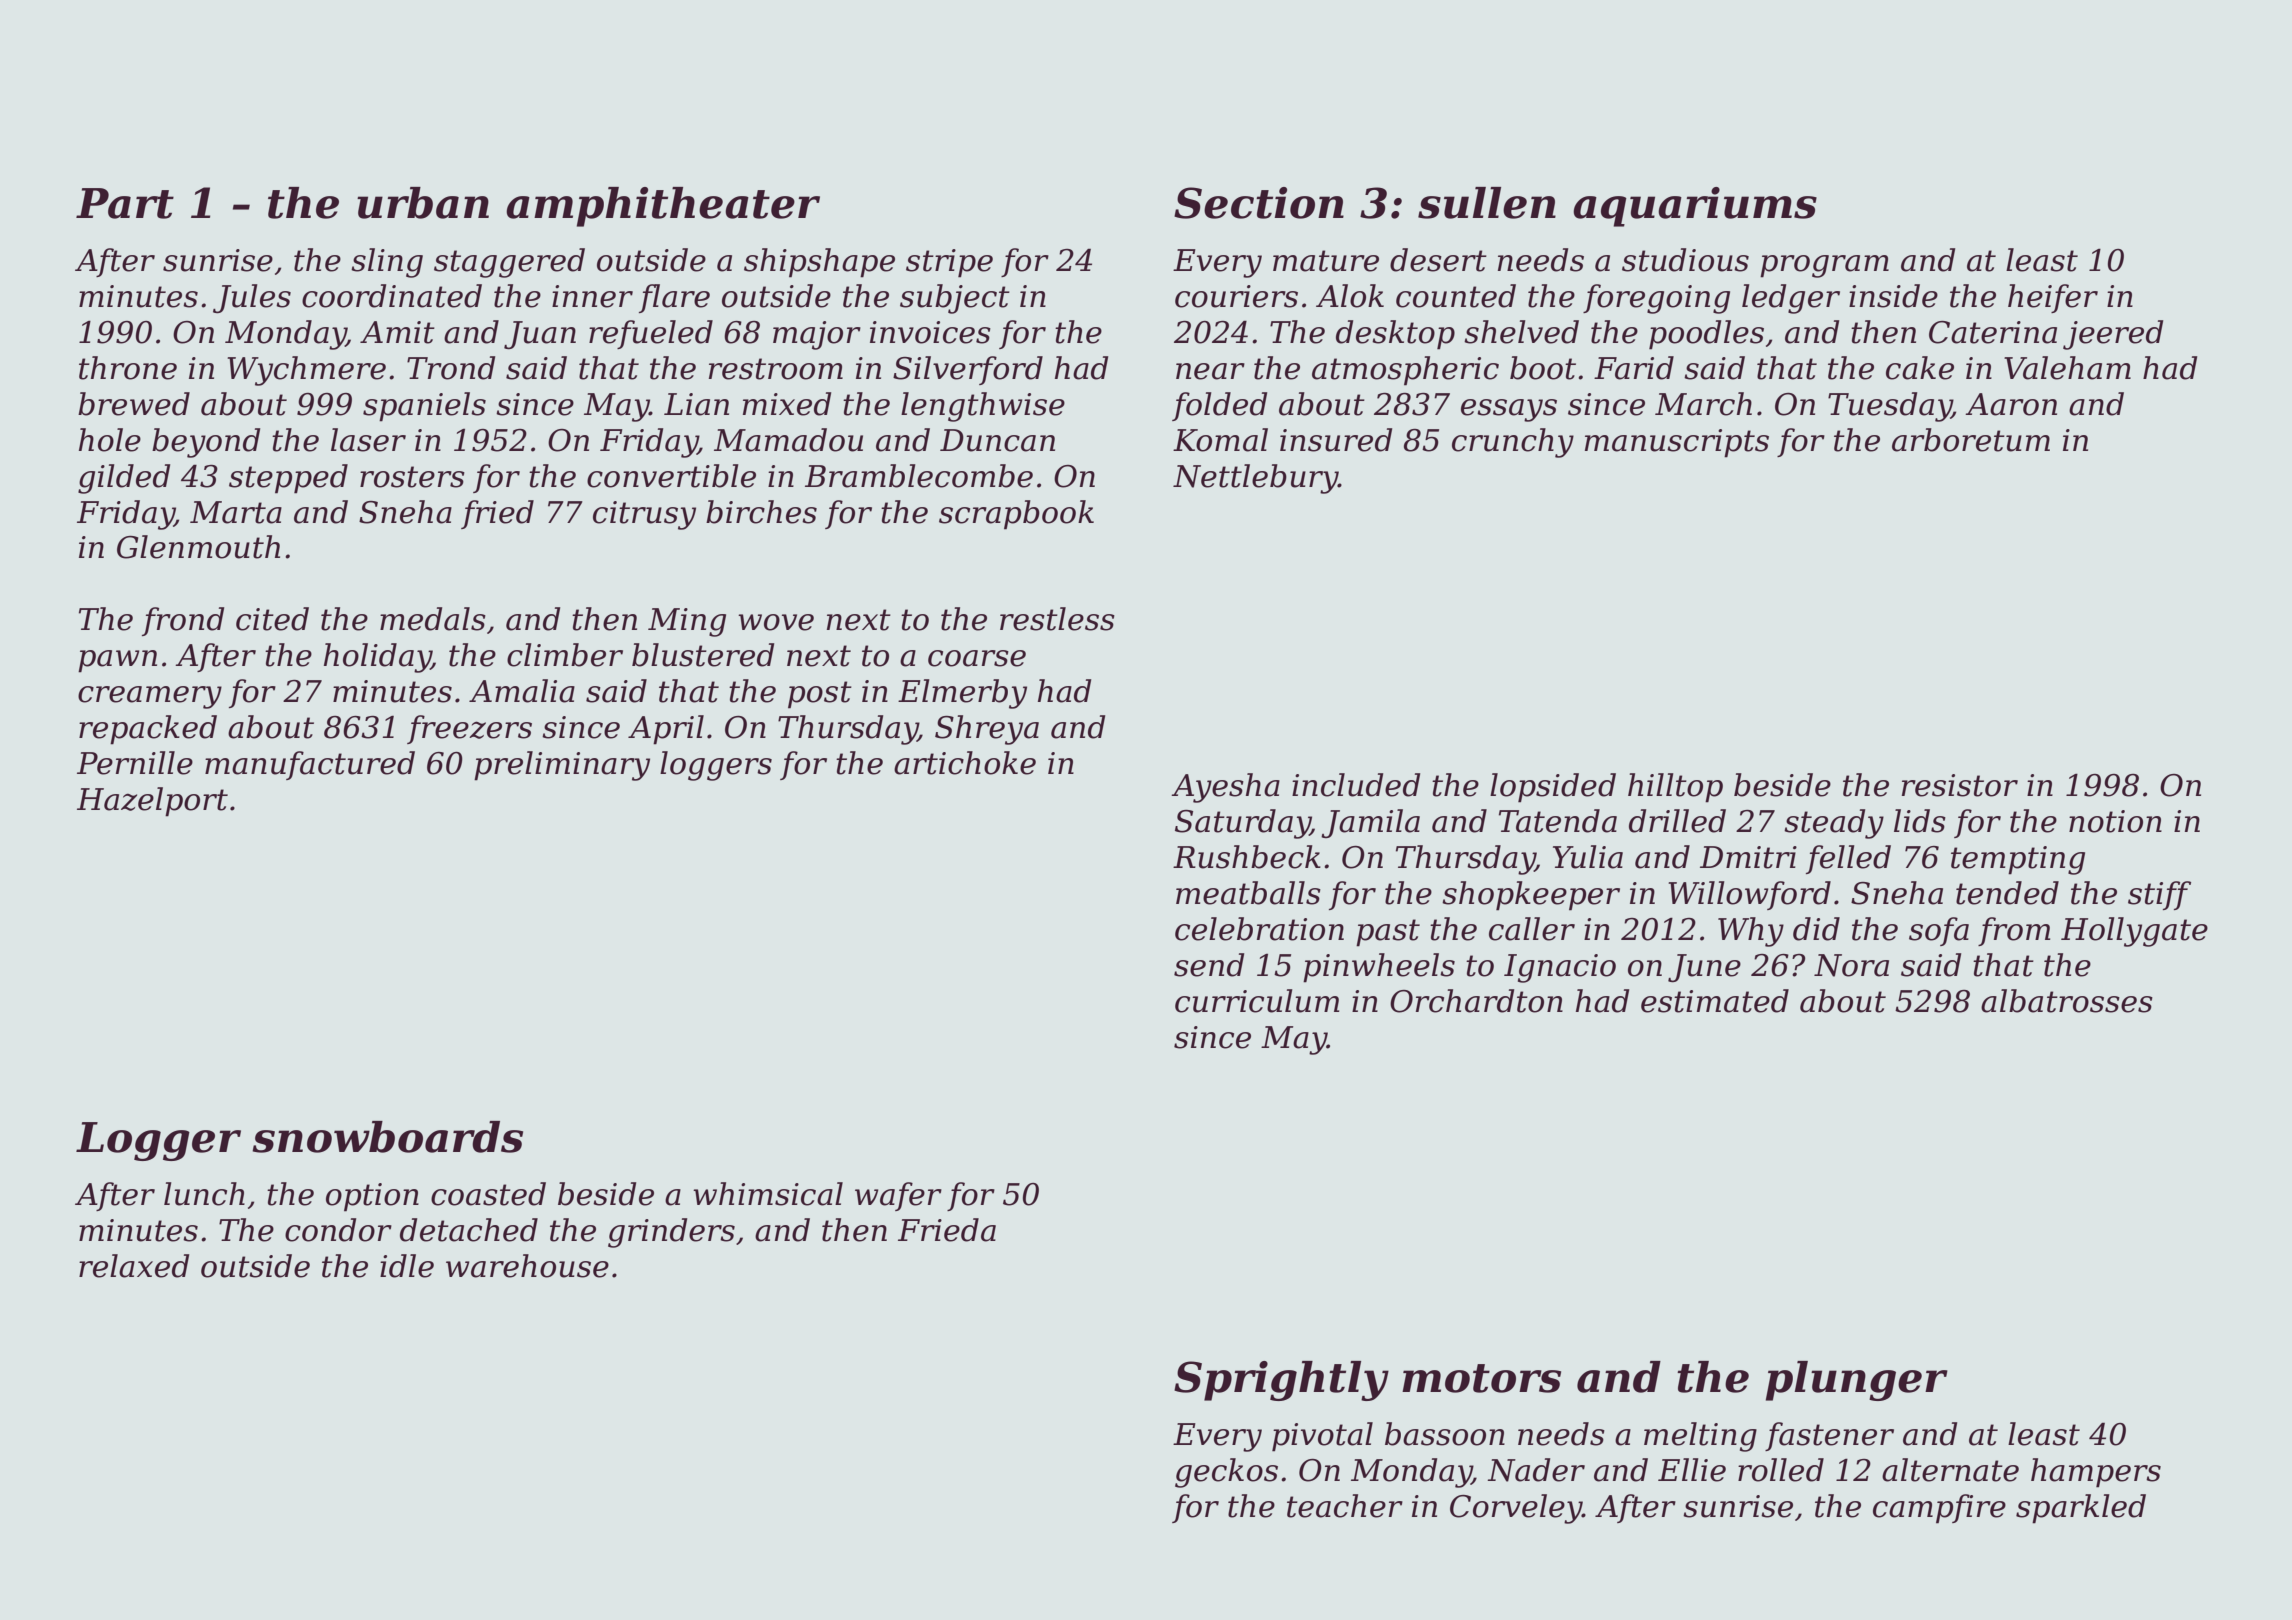  What do you see at coordinates (898, 1196) in the screenshot?
I see `wafer` at bounding box center [898, 1196].
